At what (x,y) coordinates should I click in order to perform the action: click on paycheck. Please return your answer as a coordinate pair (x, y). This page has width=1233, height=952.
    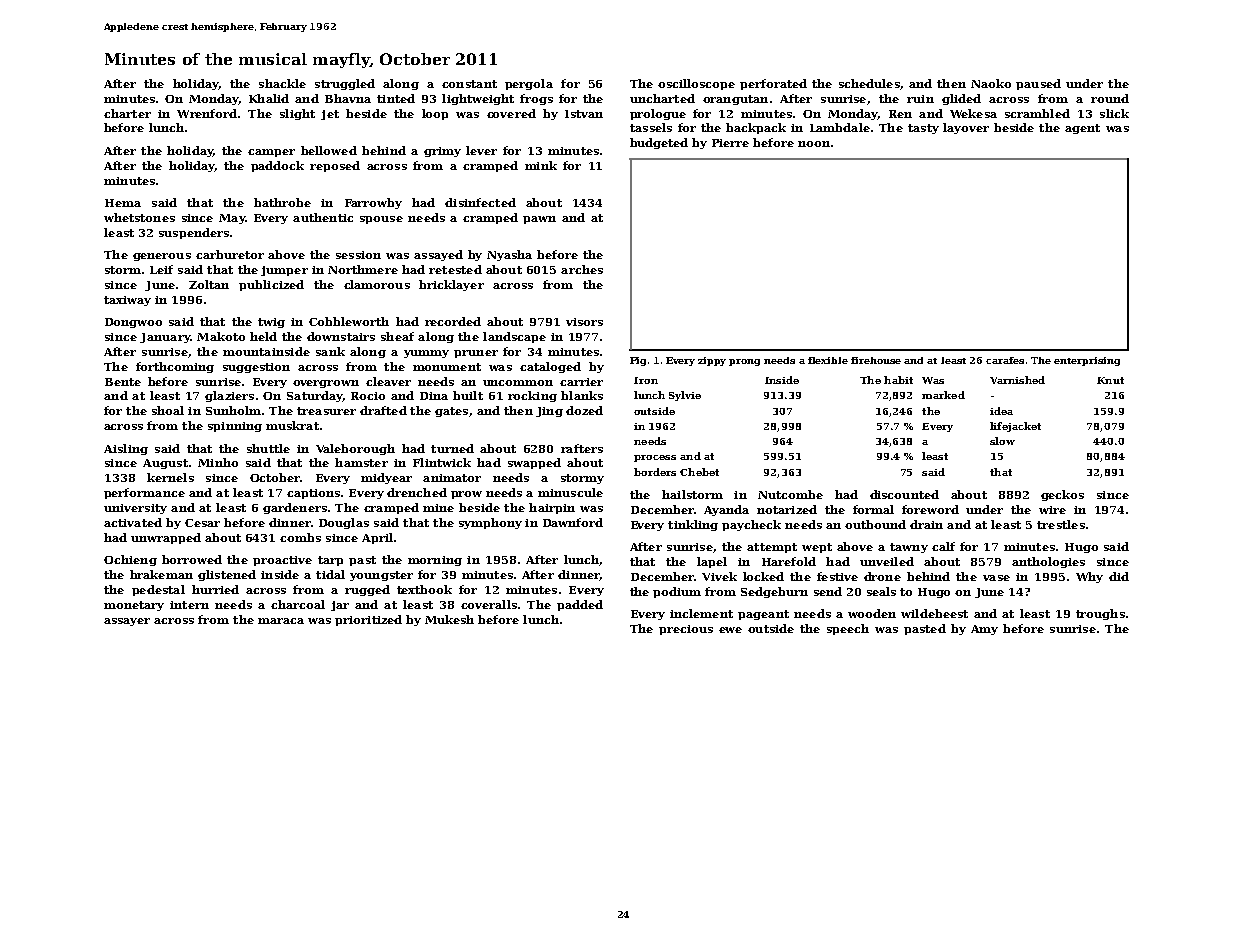
    Looking at the image, I should click on (751, 525).
